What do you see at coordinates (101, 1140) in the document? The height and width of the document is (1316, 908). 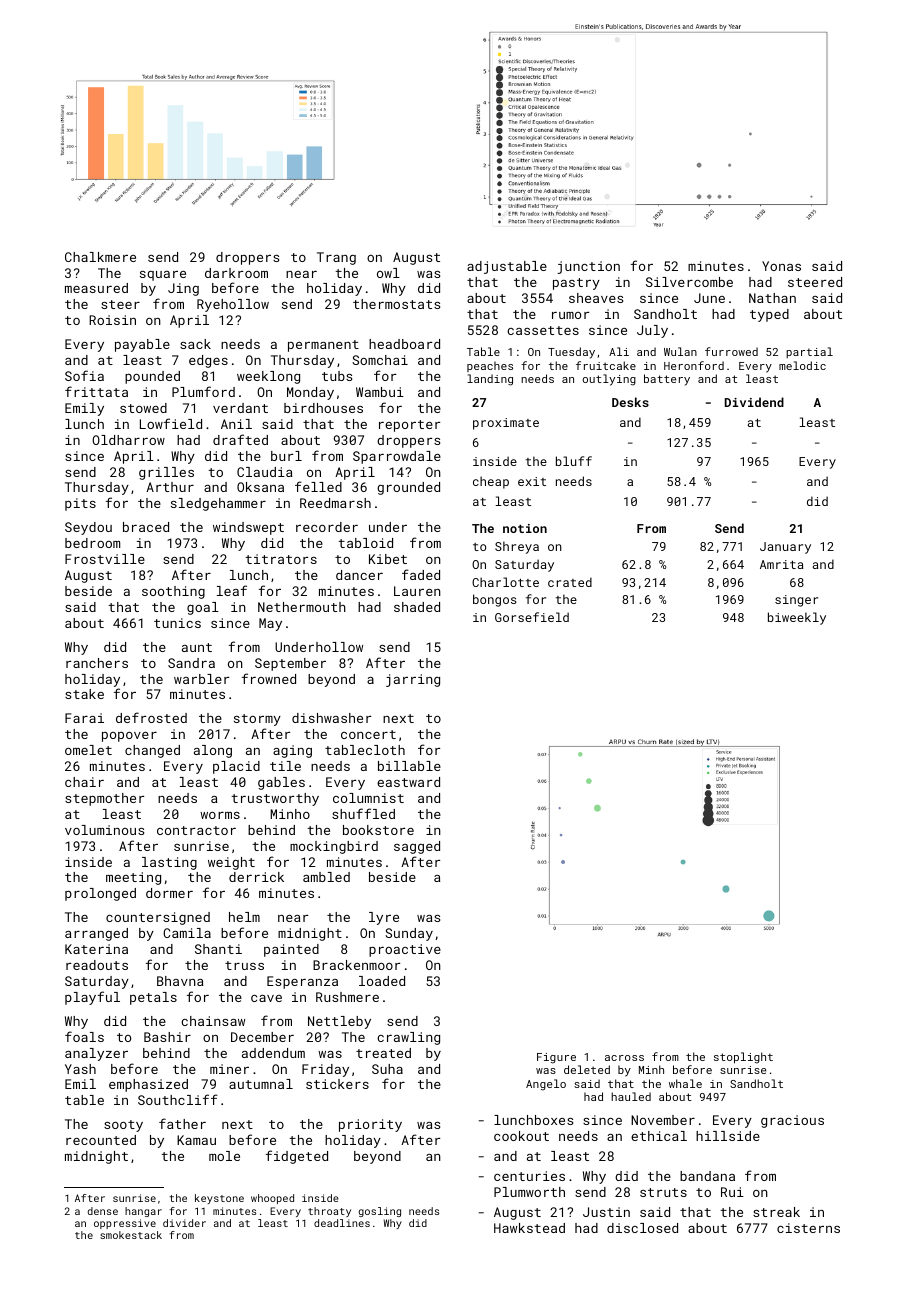 I see `recounted` at bounding box center [101, 1140].
